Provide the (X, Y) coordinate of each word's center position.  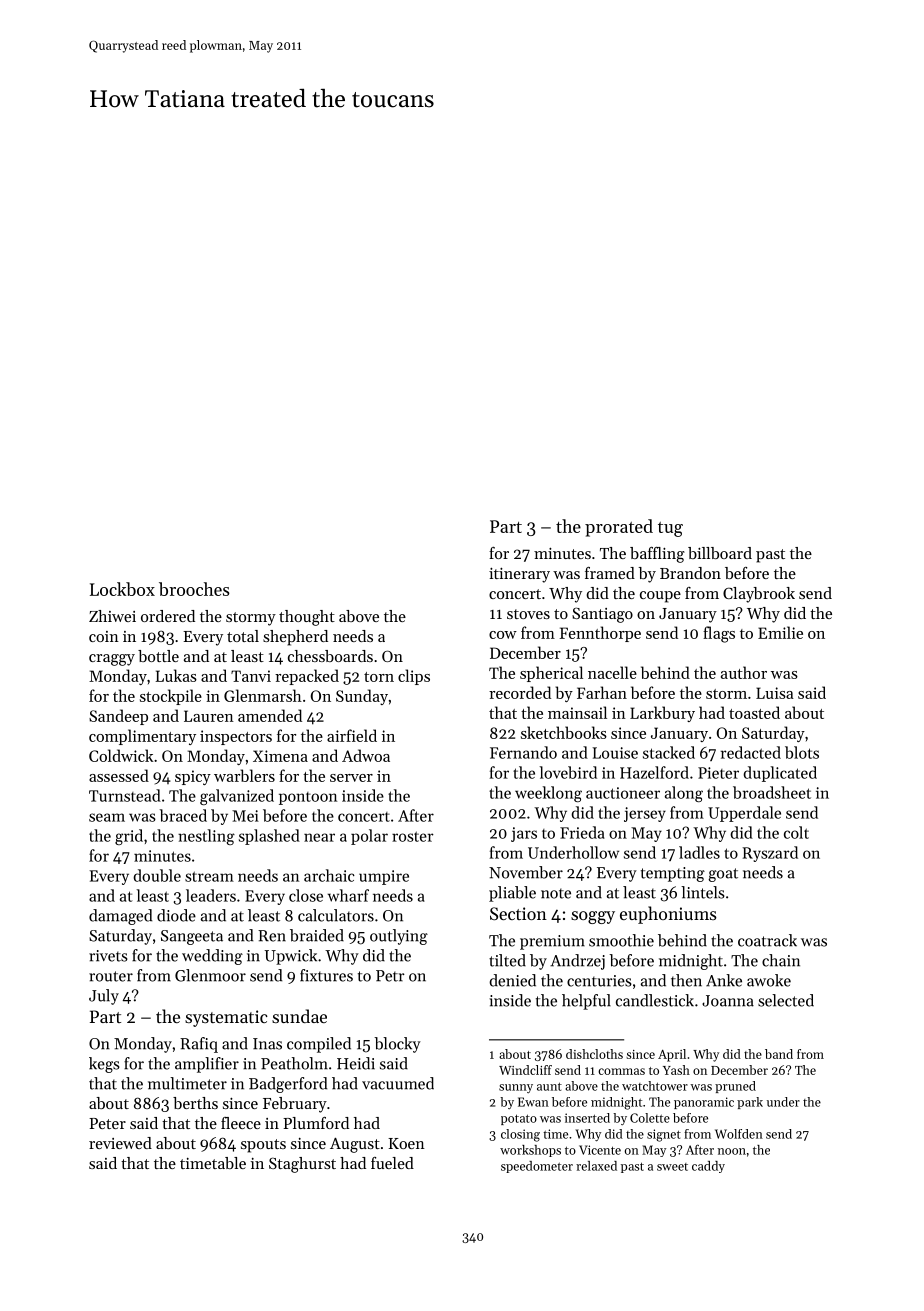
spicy (193, 777)
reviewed (120, 1143)
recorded (520, 692)
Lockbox (122, 589)
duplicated (780, 774)
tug (670, 529)
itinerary (519, 575)
